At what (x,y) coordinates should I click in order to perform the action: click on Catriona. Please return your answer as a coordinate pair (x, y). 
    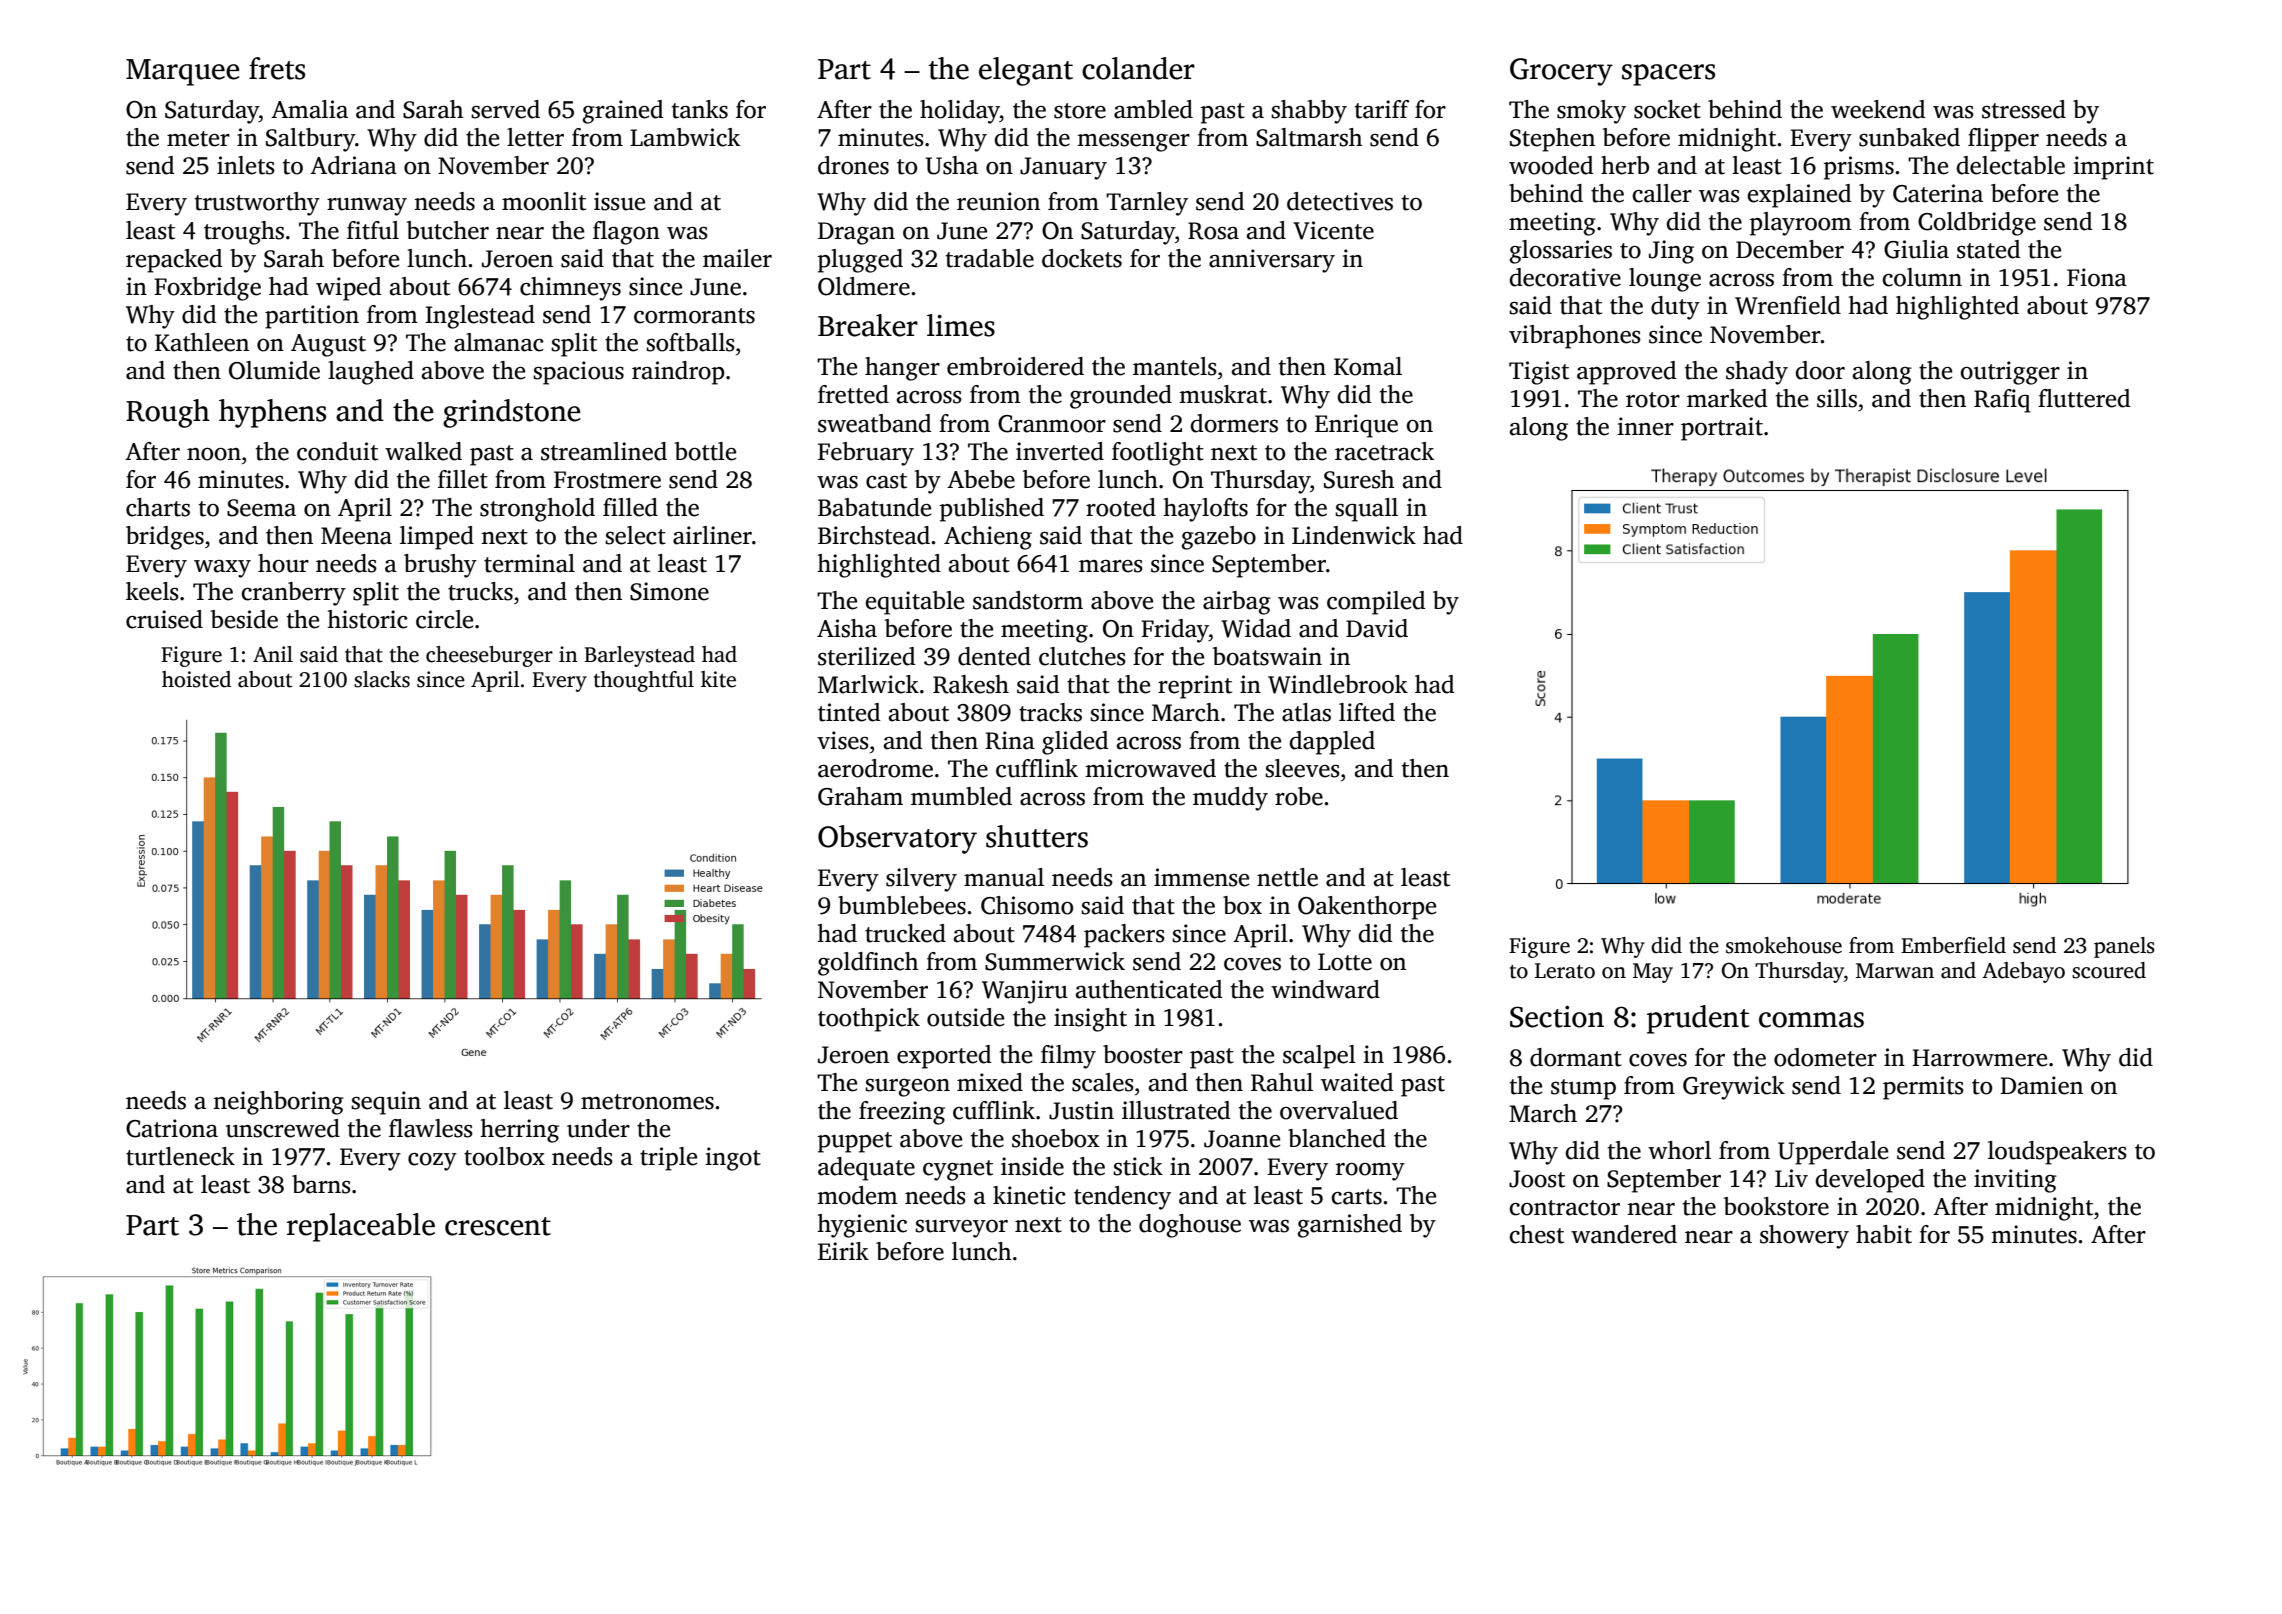
    Looking at the image, I should click on (172, 1128).
